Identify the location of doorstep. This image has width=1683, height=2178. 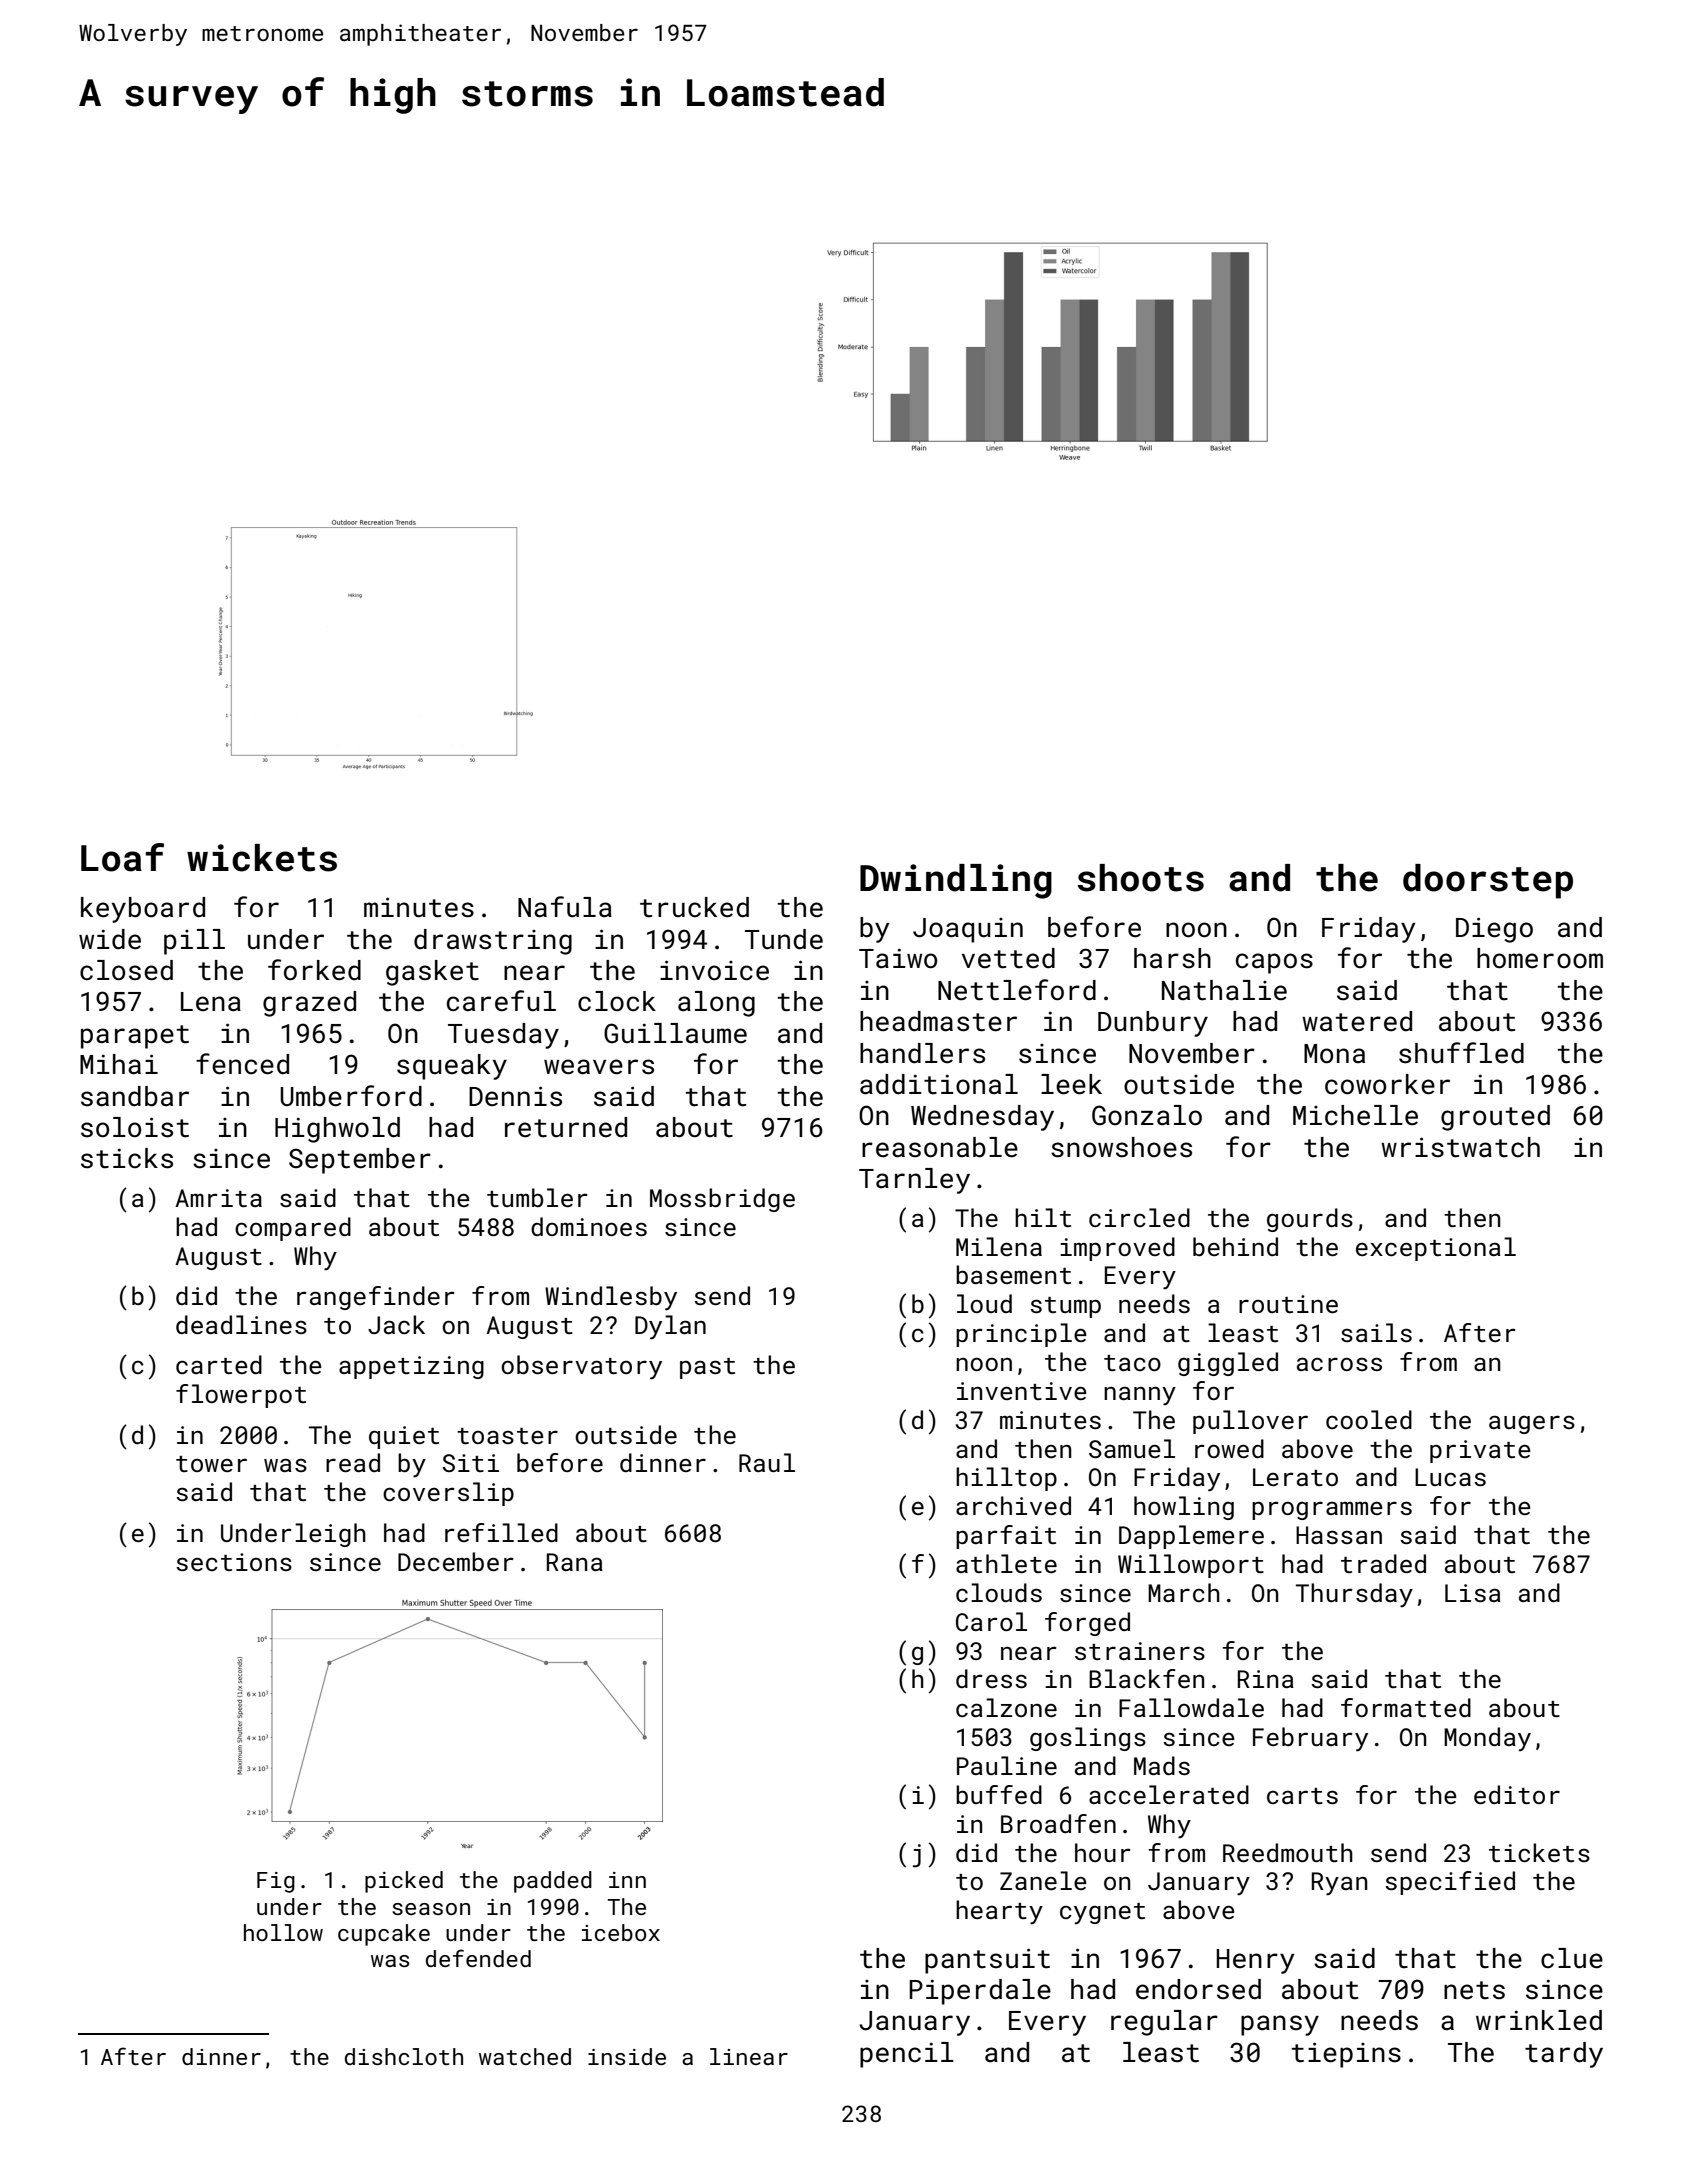
(1488, 881).
